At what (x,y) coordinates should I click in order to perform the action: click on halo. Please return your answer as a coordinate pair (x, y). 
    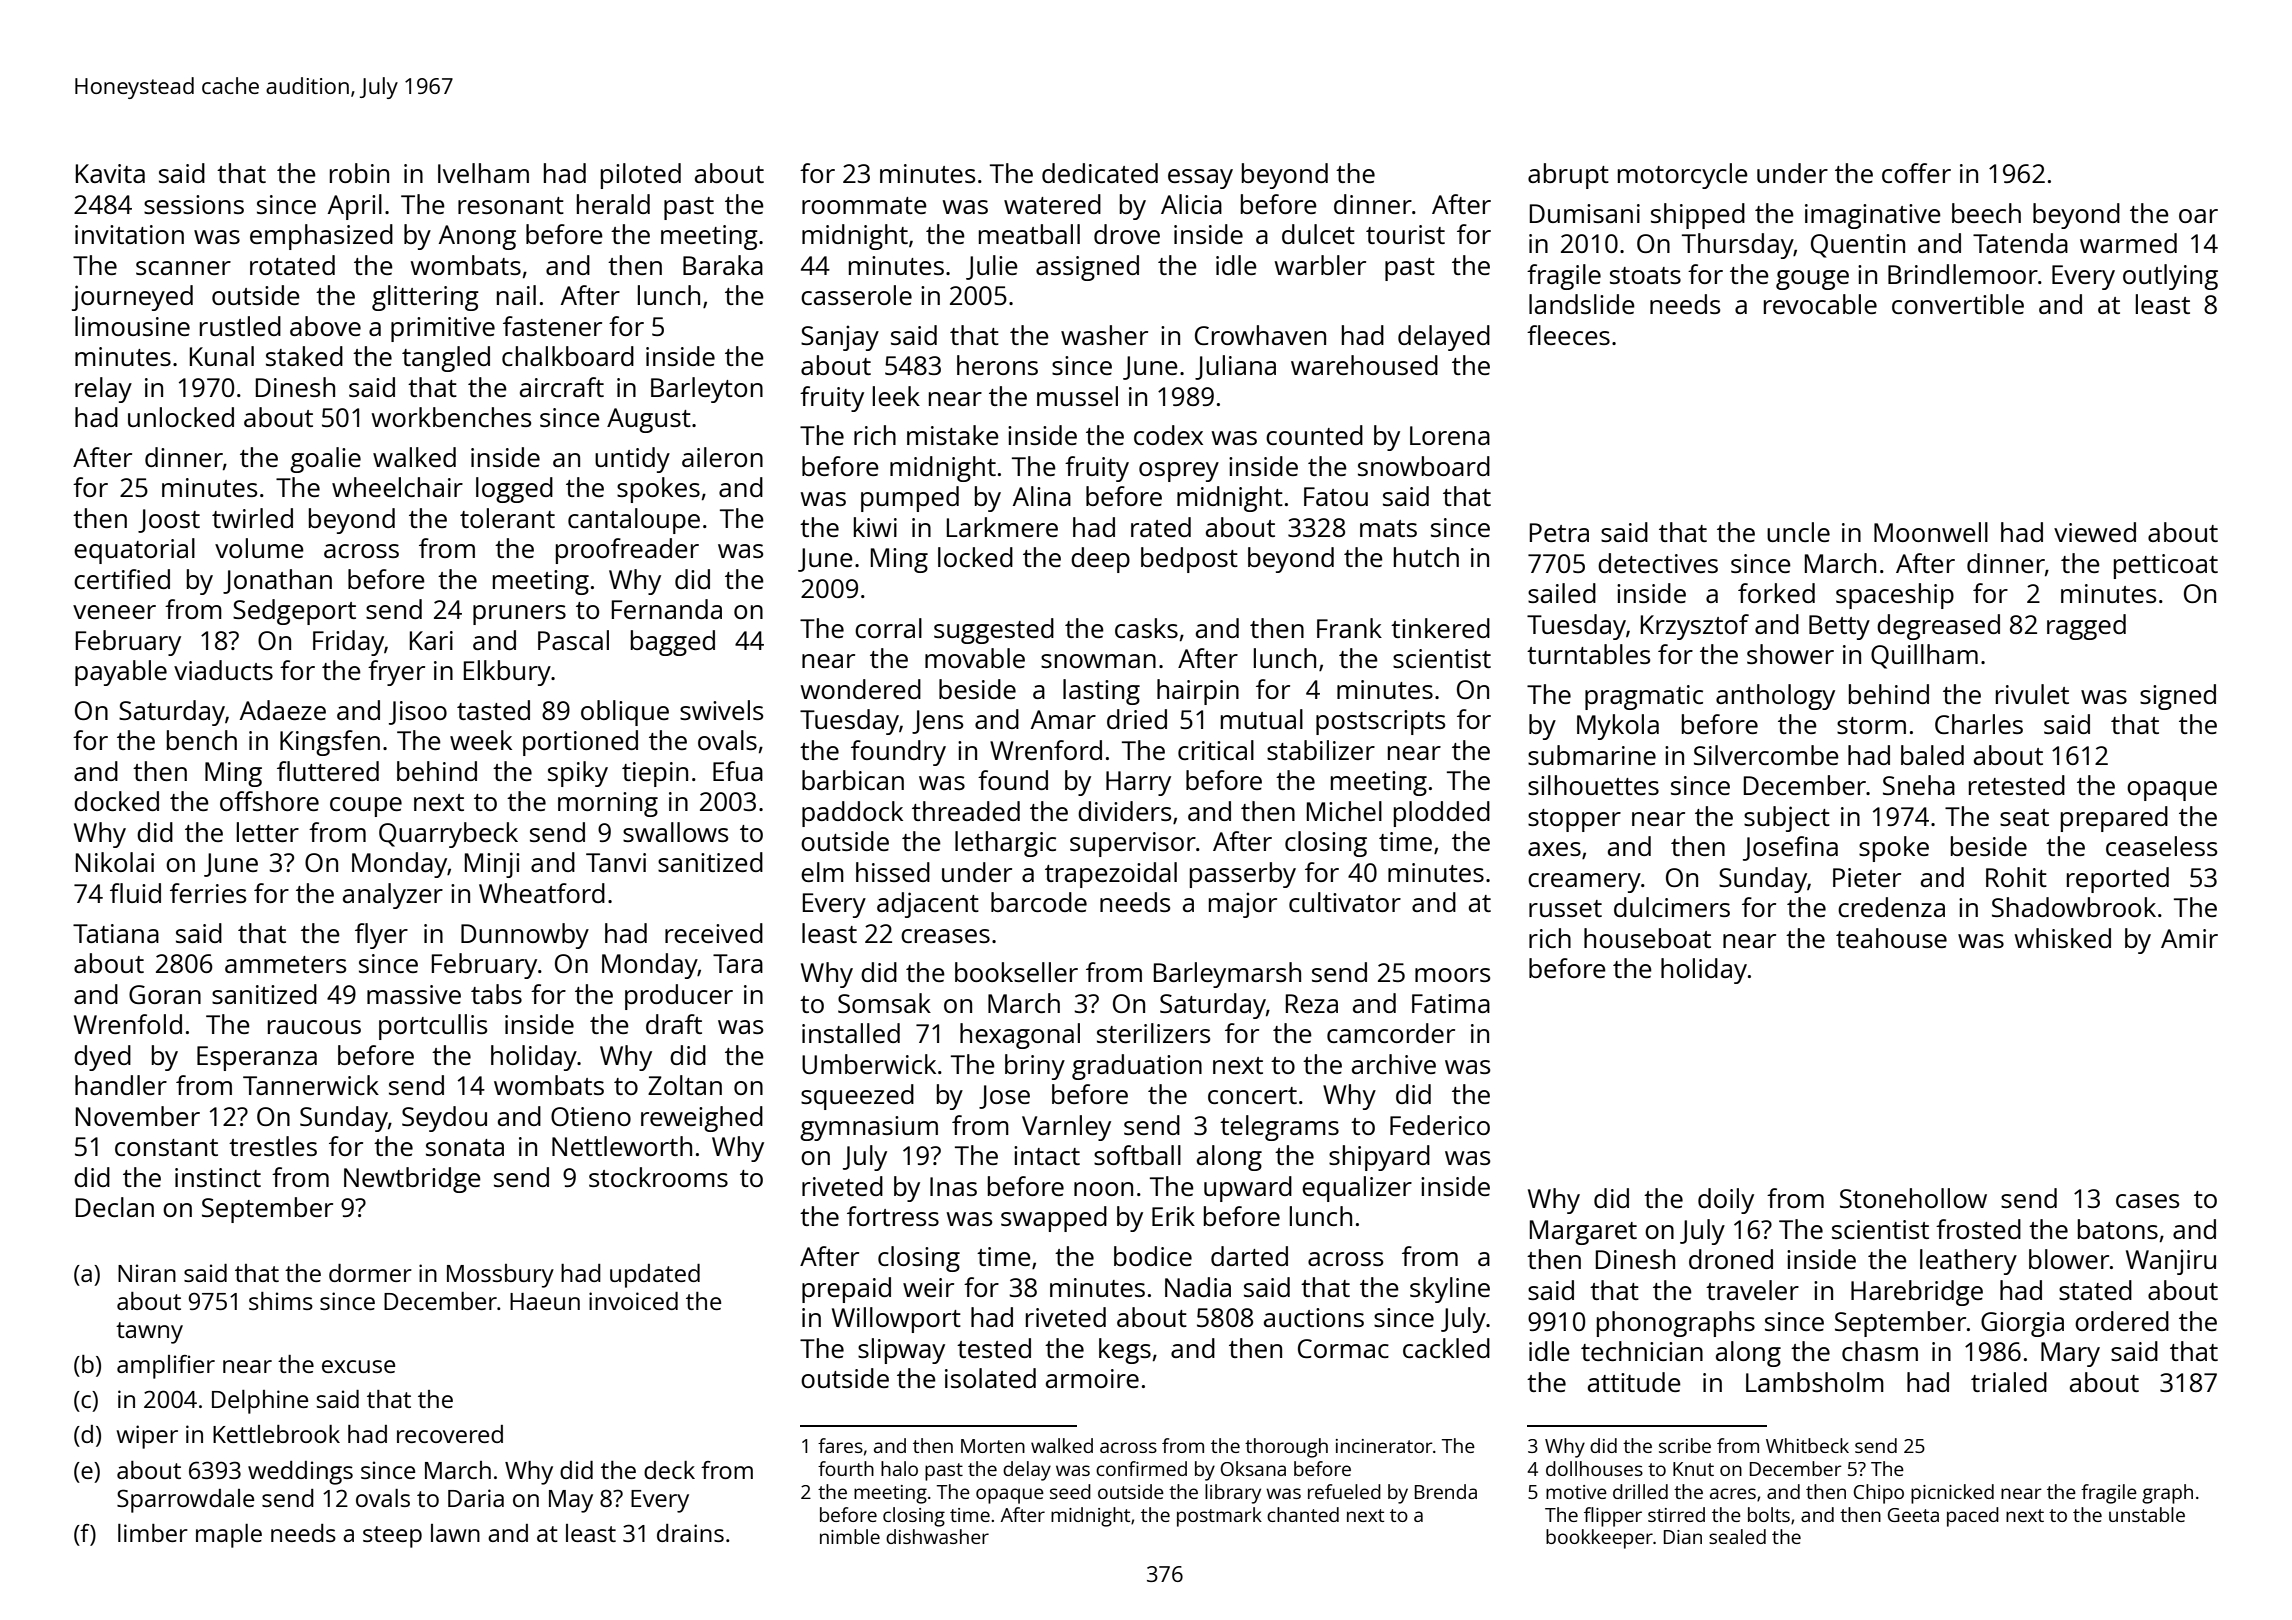
    Looking at the image, I should click on (899, 1468).
